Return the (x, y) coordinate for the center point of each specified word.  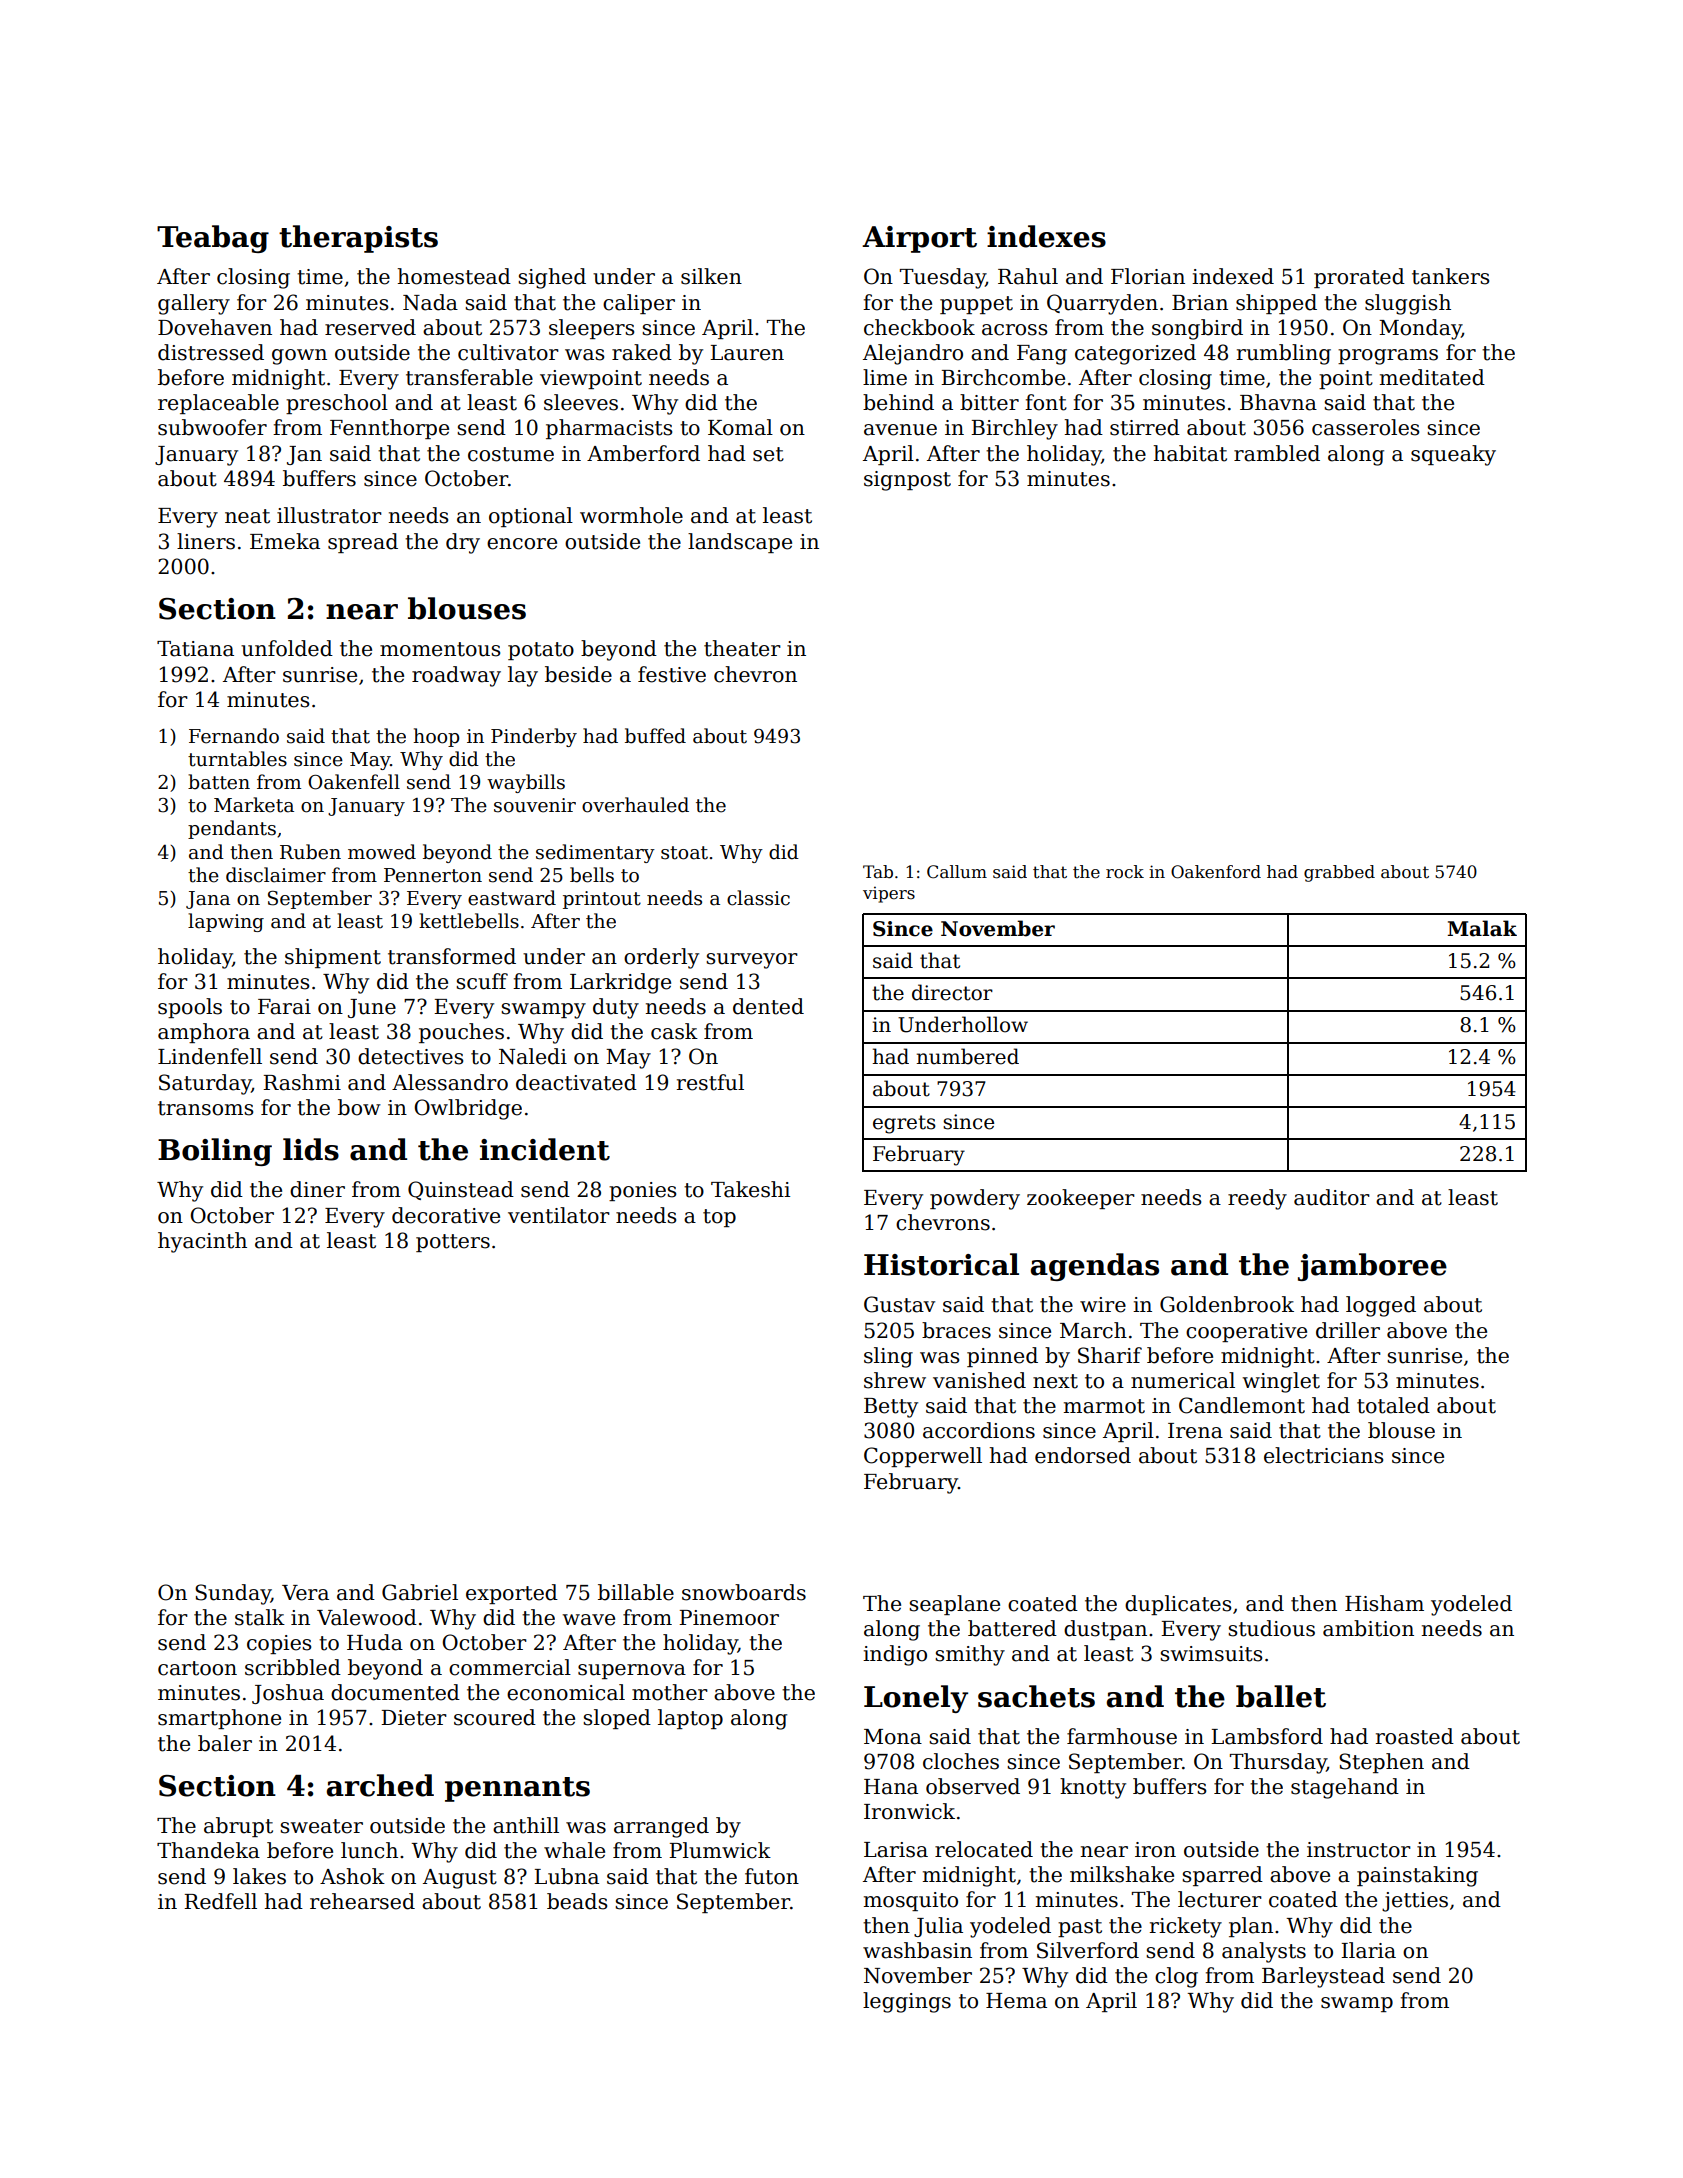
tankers (1450, 276)
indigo (895, 1655)
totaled (1393, 1405)
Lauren (747, 353)
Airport (919, 239)
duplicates (1178, 1605)
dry (463, 543)
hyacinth (202, 1242)
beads (577, 1901)
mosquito (911, 1901)
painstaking (1417, 1876)
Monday (1420, 329)
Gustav (899, 1304)
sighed (552, 278)
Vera (305, 1593)
